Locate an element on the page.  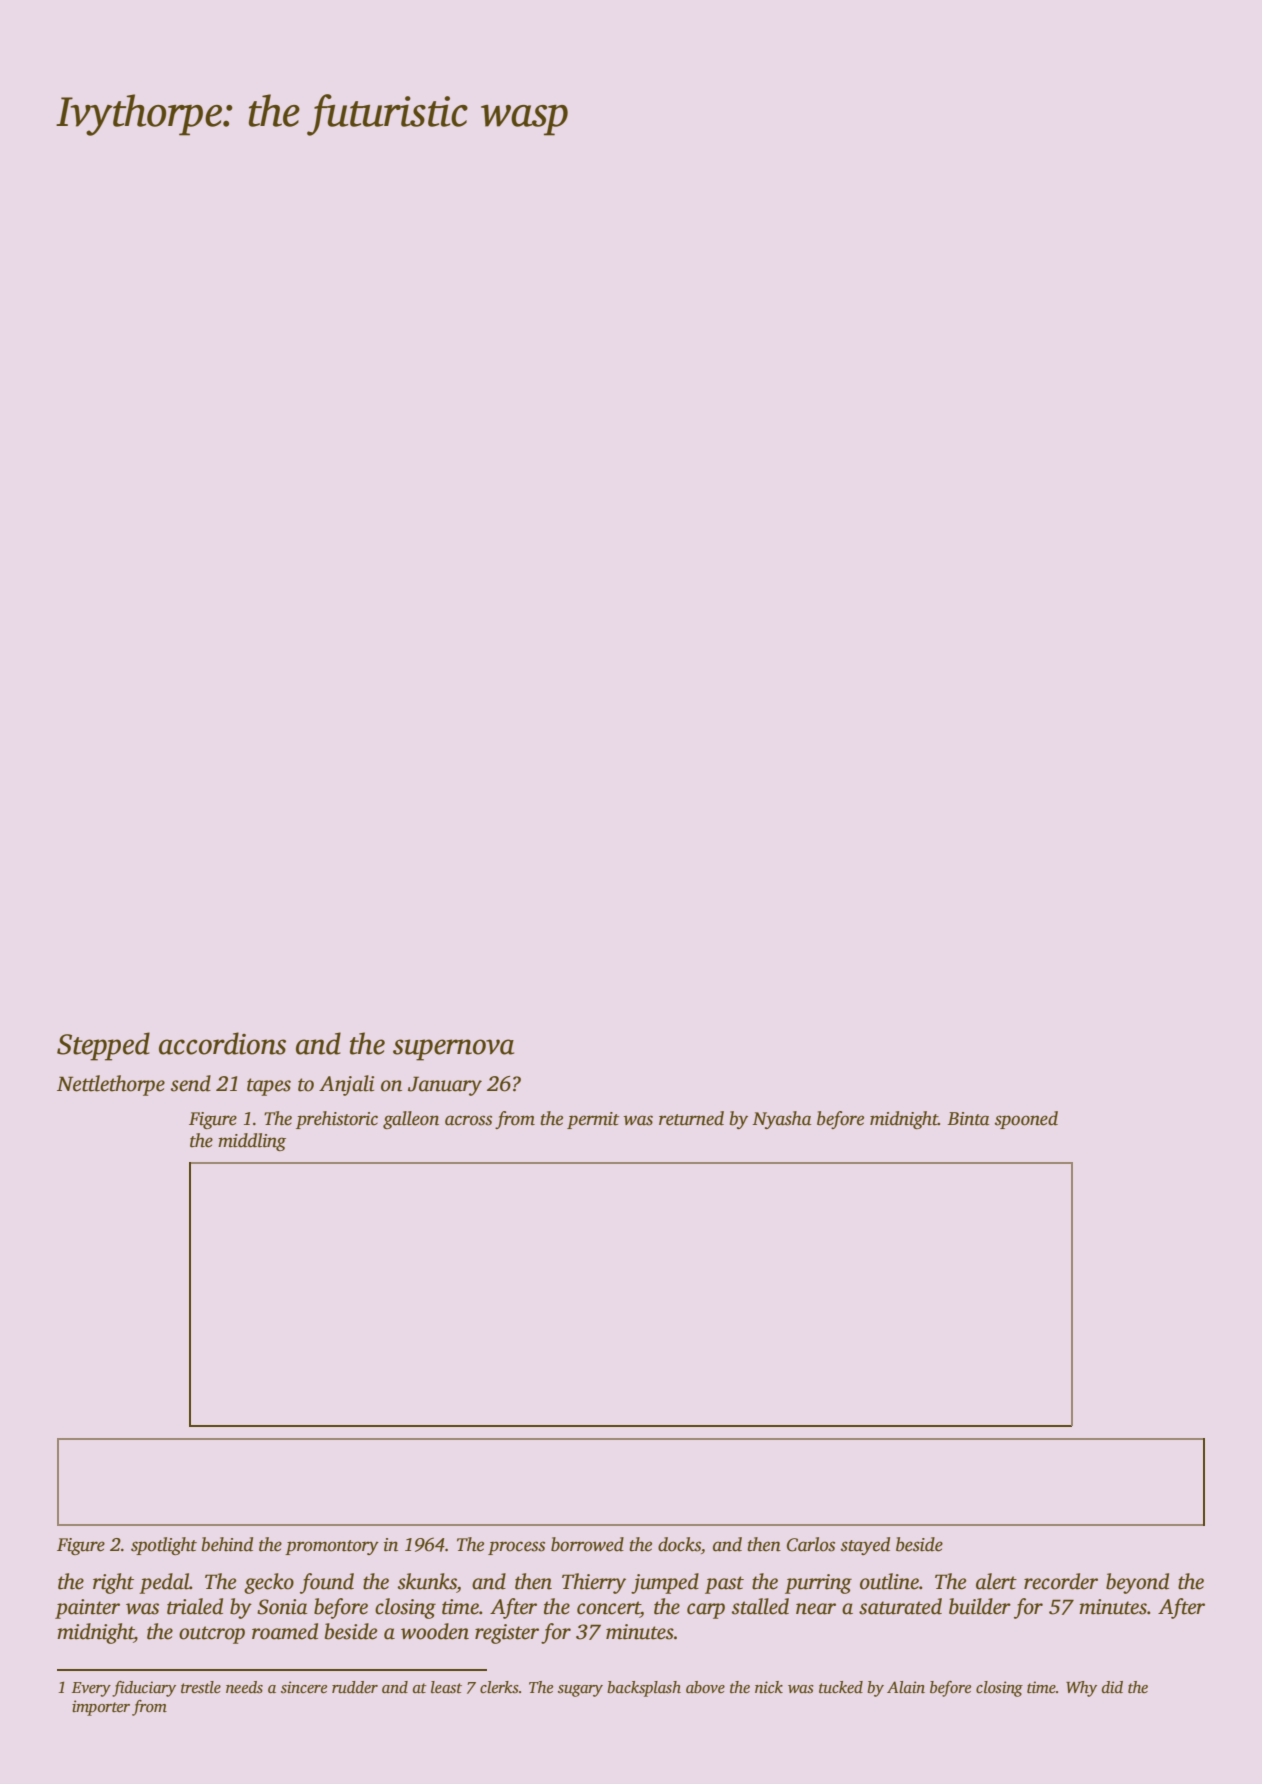
borrowed is located at coordinates (587, 1544).
